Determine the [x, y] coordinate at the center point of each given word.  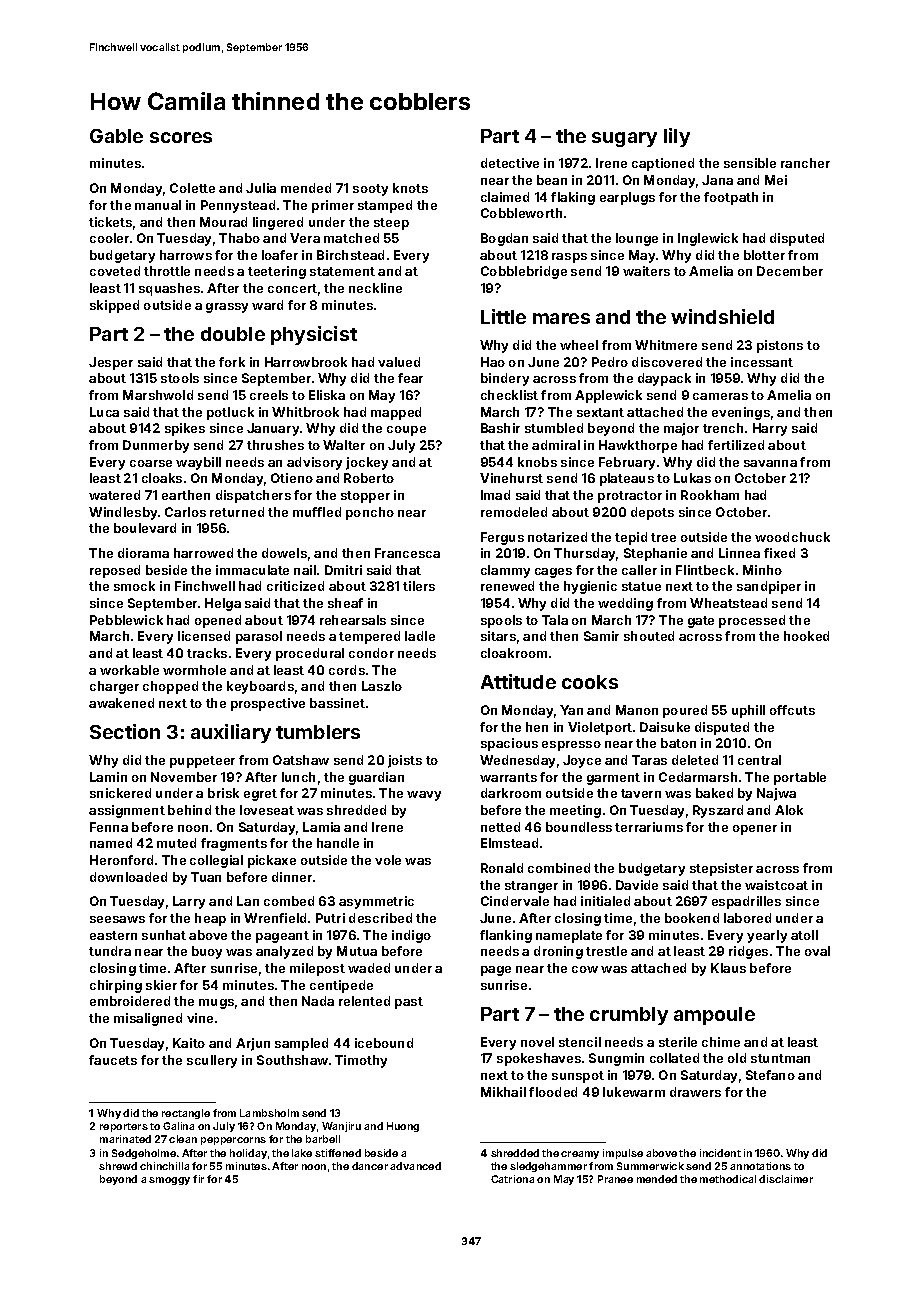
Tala [555, 620]
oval [817, 951]
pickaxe [272, 861]
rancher [805, 163]
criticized [295, 586]
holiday [248, 1154]
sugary [624, 139]
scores [181, 137]
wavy [424, 796]
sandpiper [769, 587]
